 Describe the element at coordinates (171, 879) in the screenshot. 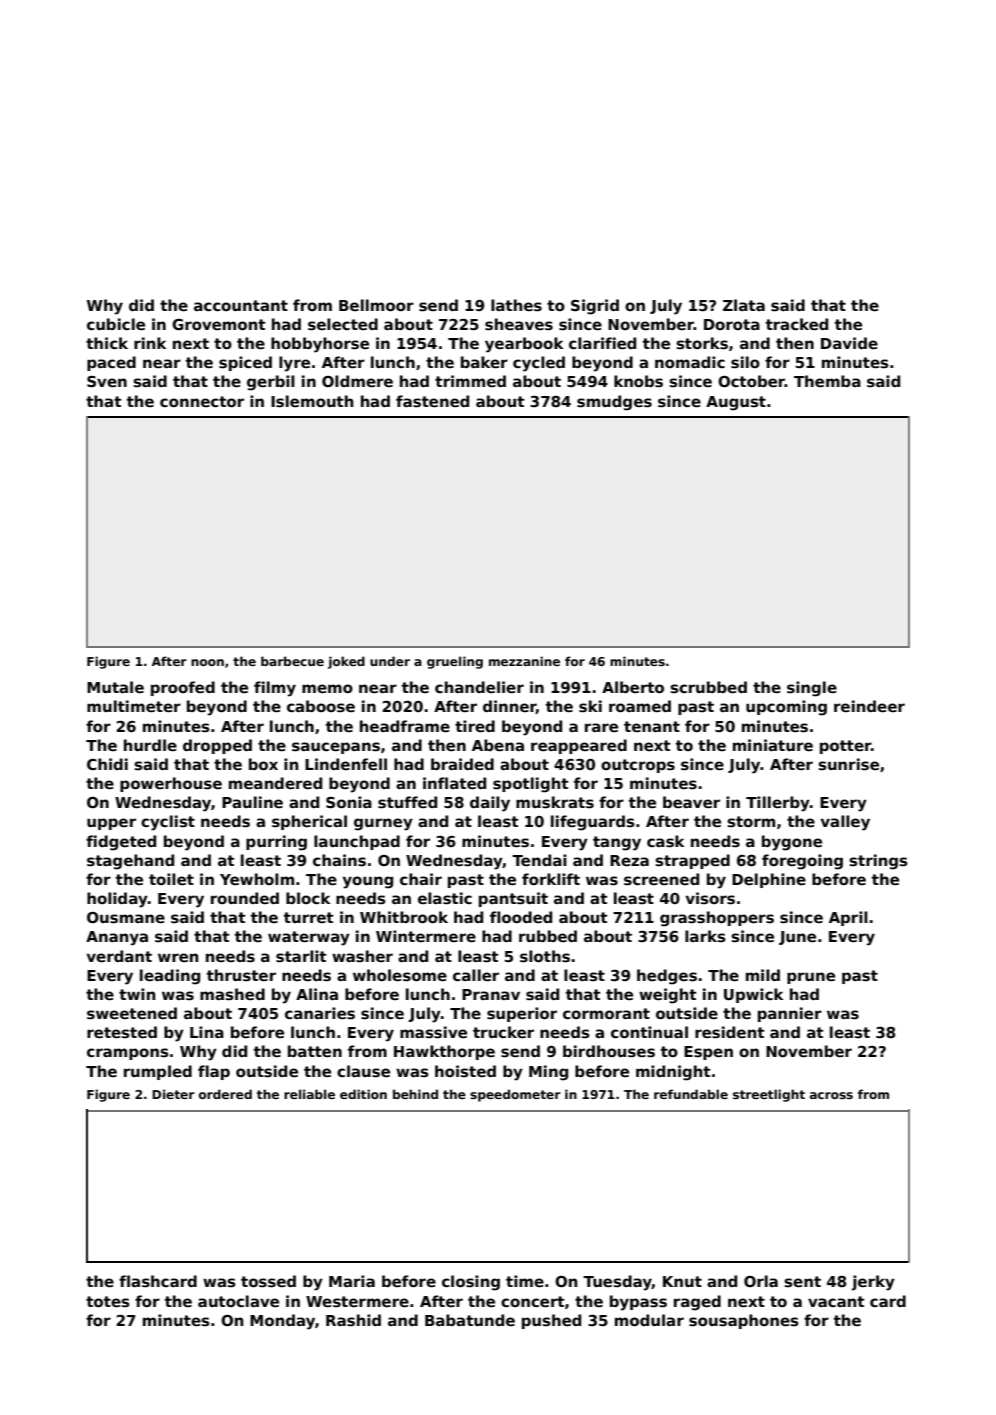

I see `toilet` at that location.
